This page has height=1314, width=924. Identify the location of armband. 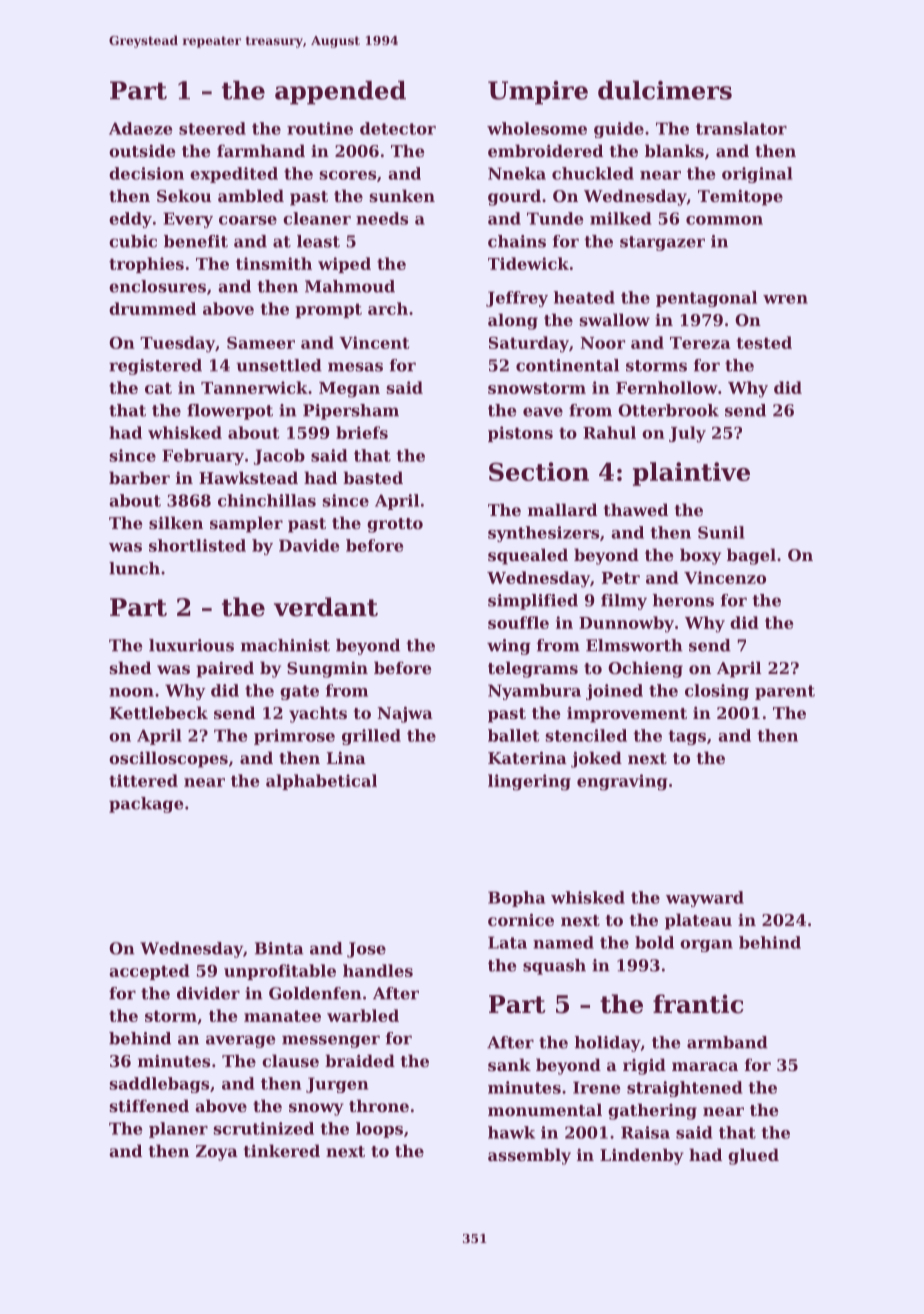
(727, 1042).
